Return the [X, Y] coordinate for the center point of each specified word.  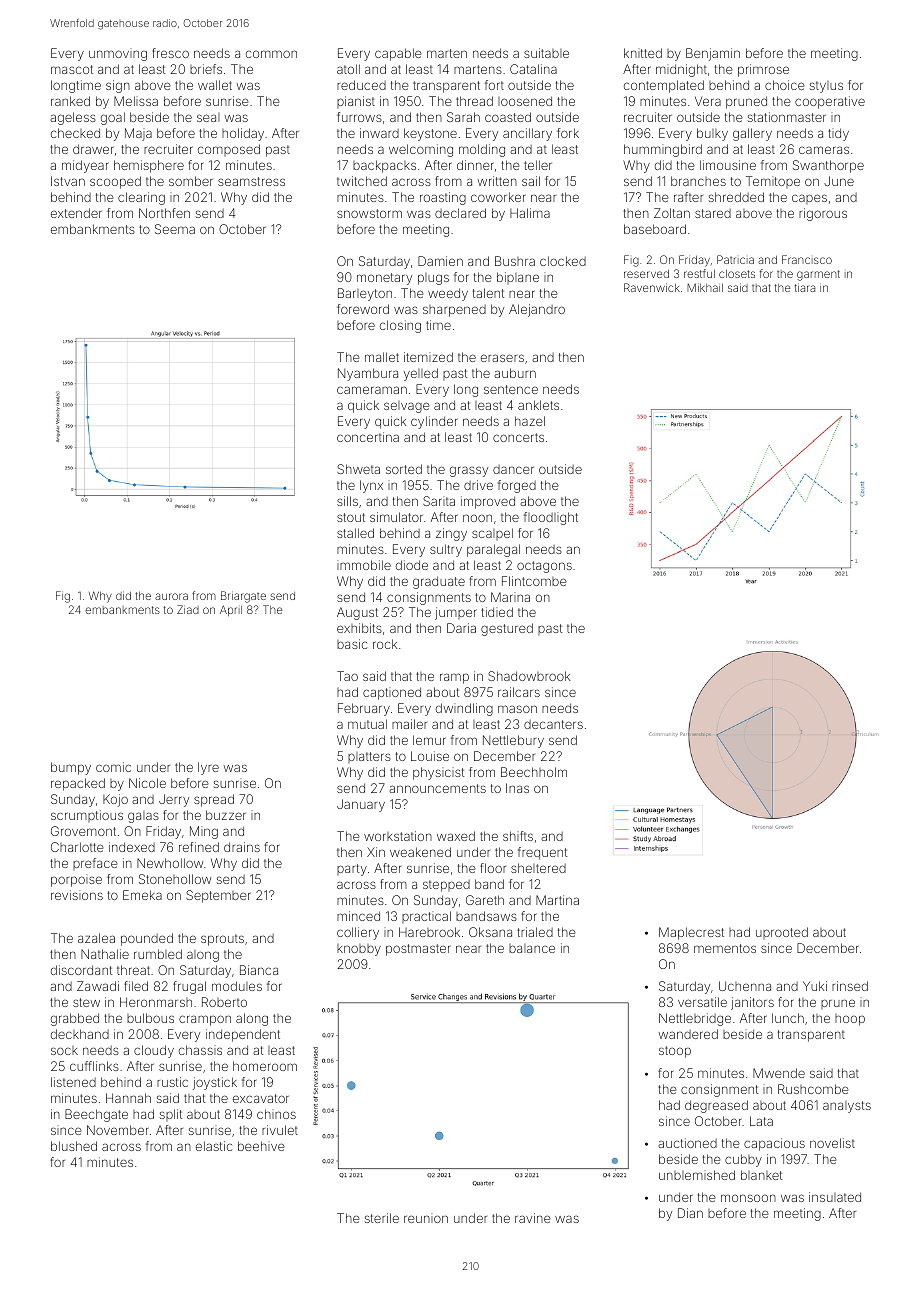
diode [412, 565]
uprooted [782, 933]
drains [242, 847]
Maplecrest [691, 933]
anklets [538, 405]
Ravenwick [652, 287]
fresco [170, 53]
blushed [74, 1146]
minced [358, 916]
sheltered [538, 868]
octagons [544, 567]
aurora [171, 596]
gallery [752, 134]
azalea [96, 938]
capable [398, 54]
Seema [175, 229]
